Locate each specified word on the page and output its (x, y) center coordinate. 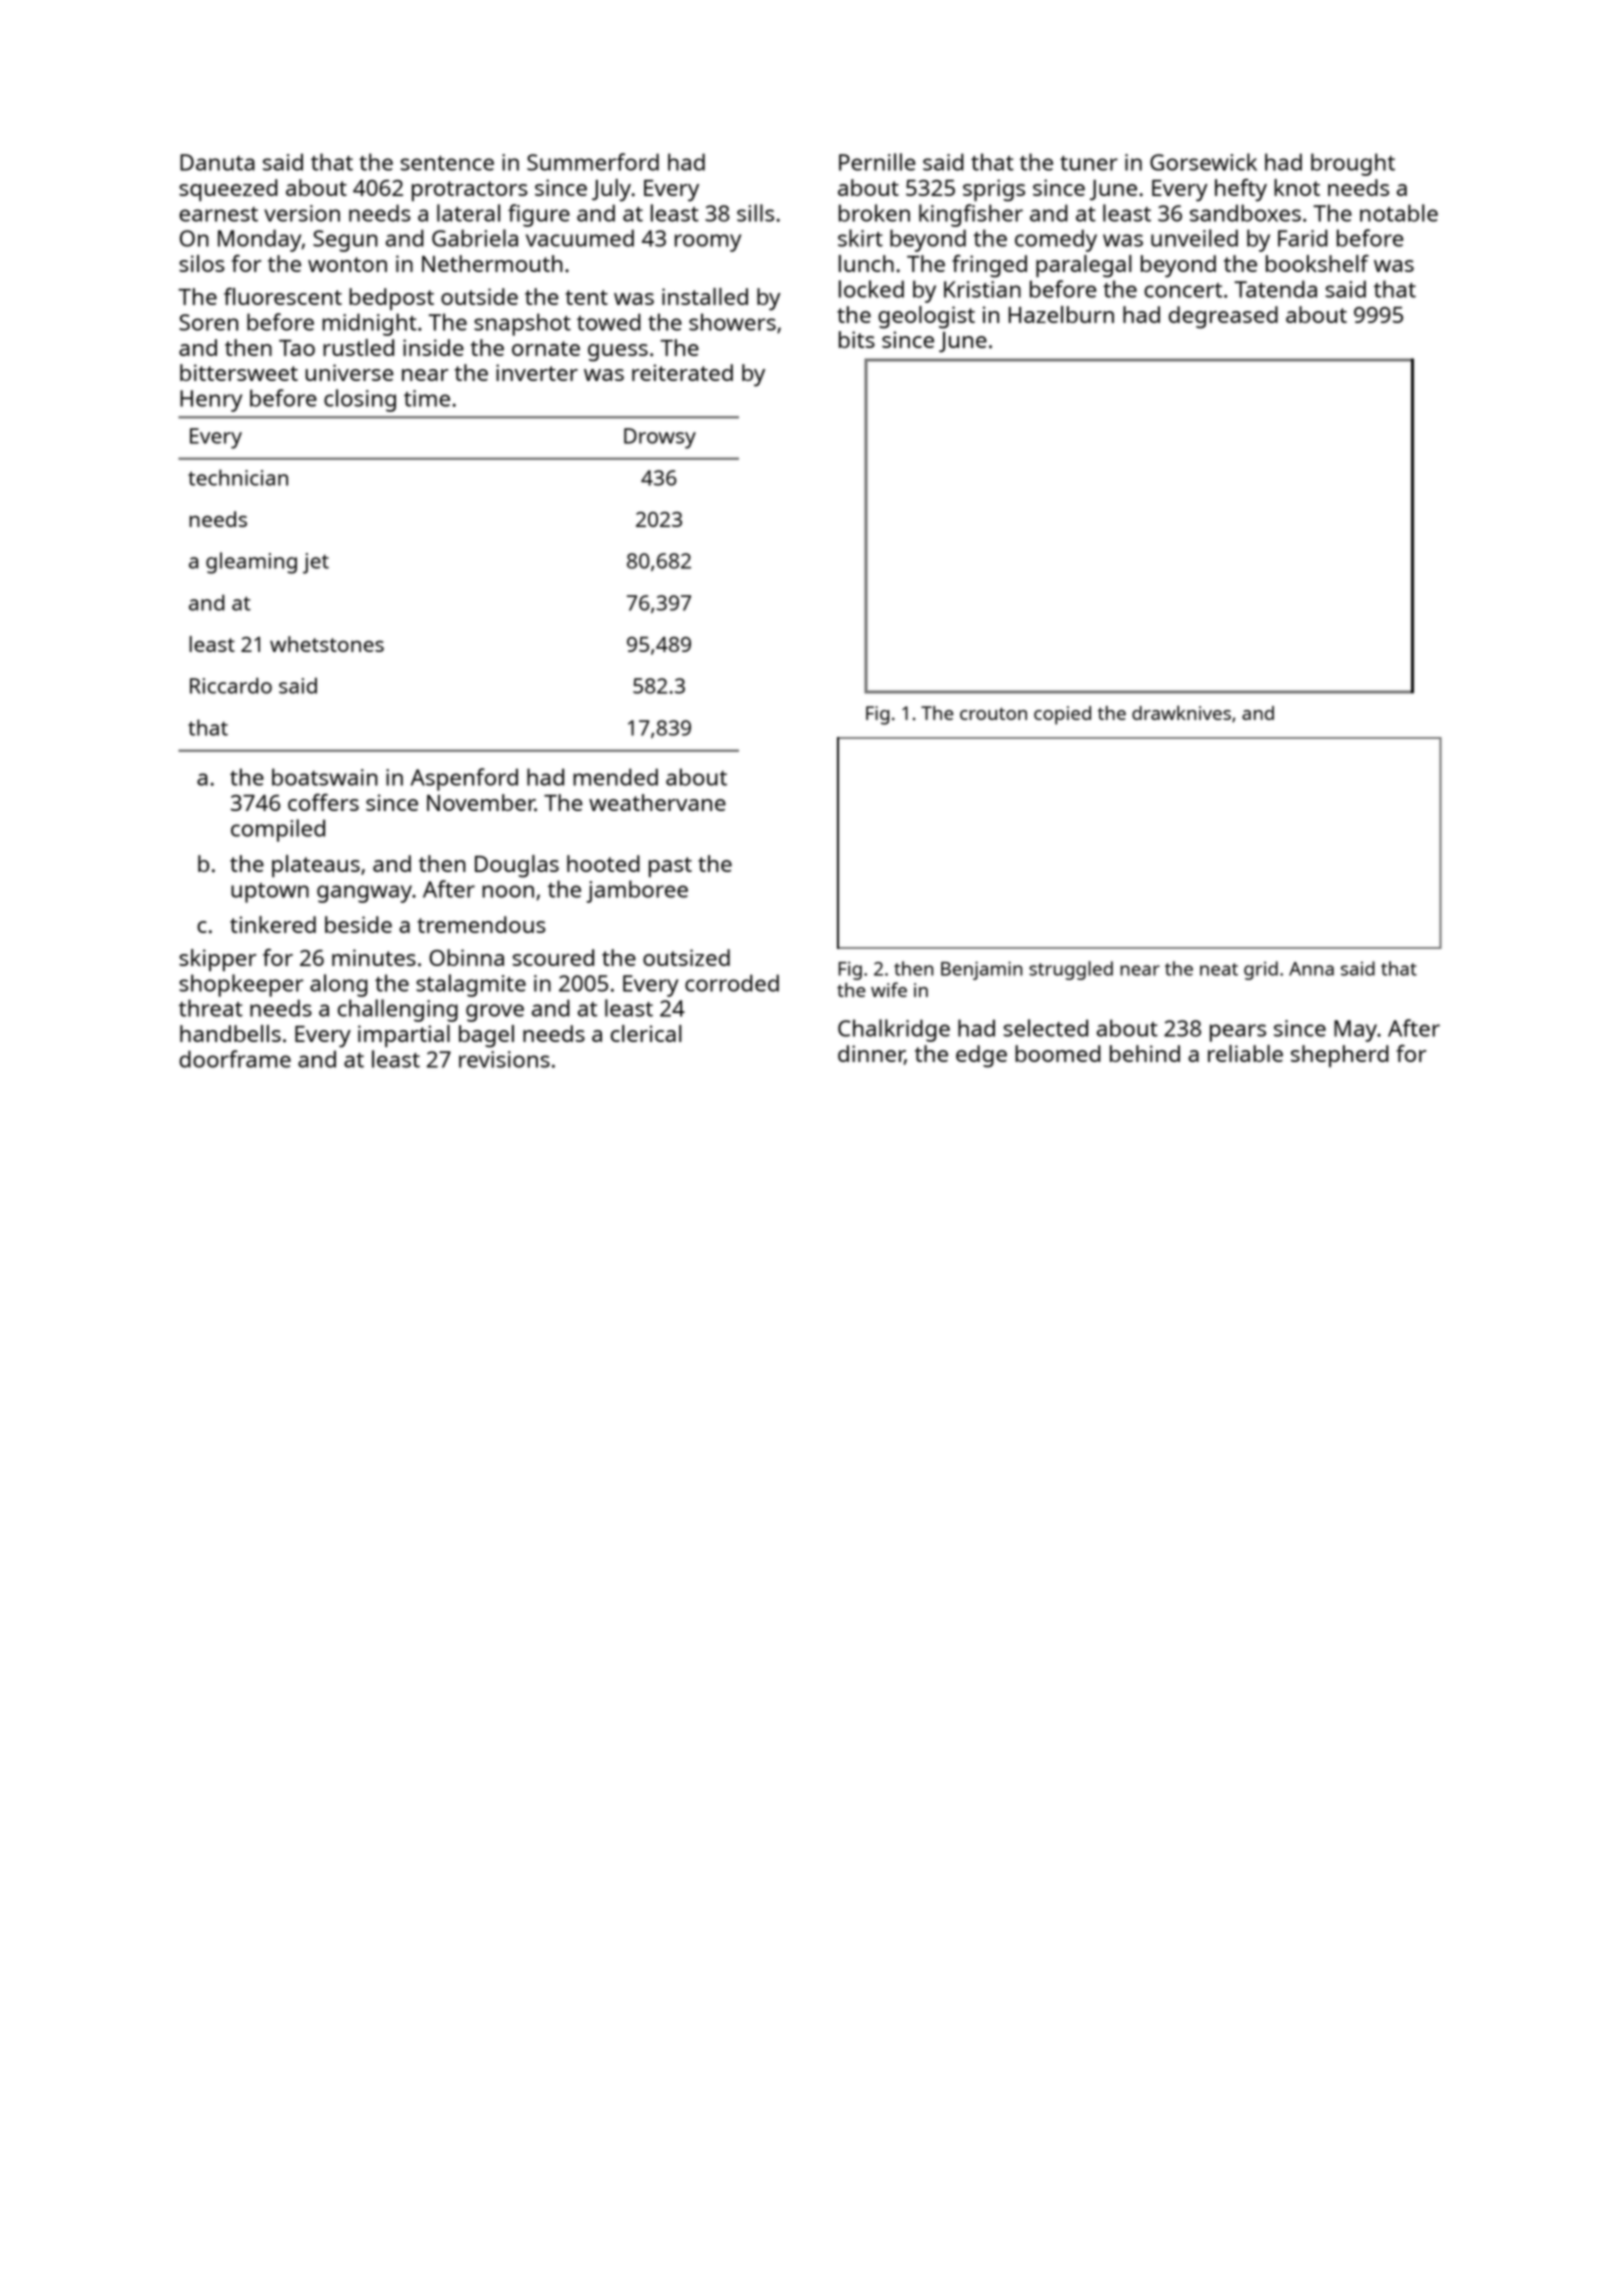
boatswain (325, 777)
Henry (211, 401)
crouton (993, 713)
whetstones (327, 644)
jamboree (637, 891)
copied (1062, 715)
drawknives (1181, 712)
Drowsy (660, 438)
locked (871, 289)
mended (615, 777)
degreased (1223, 317)
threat (211, 1008)
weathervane (657, 802)
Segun (345, 241)
